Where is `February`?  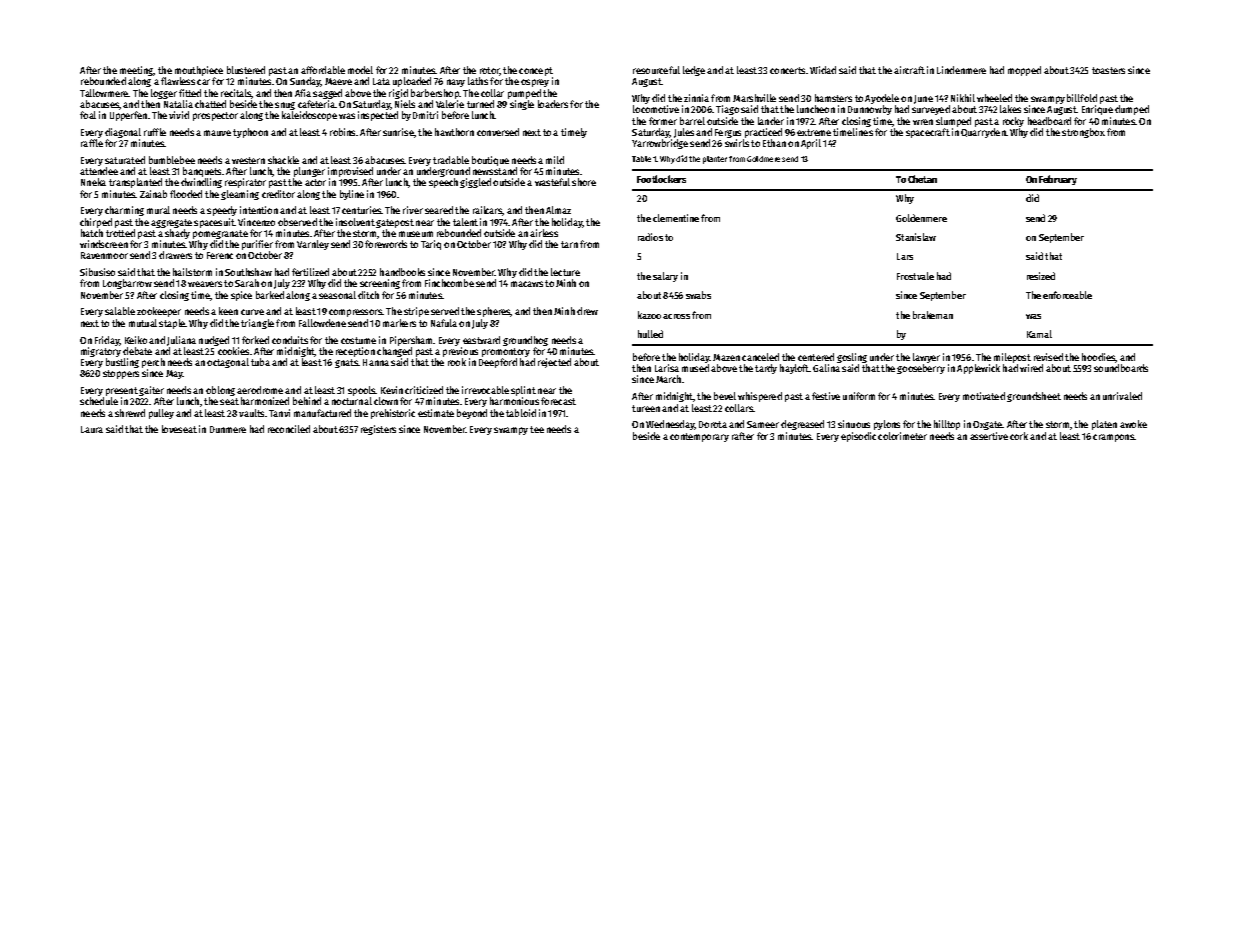
February is located at coordinates (1058, 180).
